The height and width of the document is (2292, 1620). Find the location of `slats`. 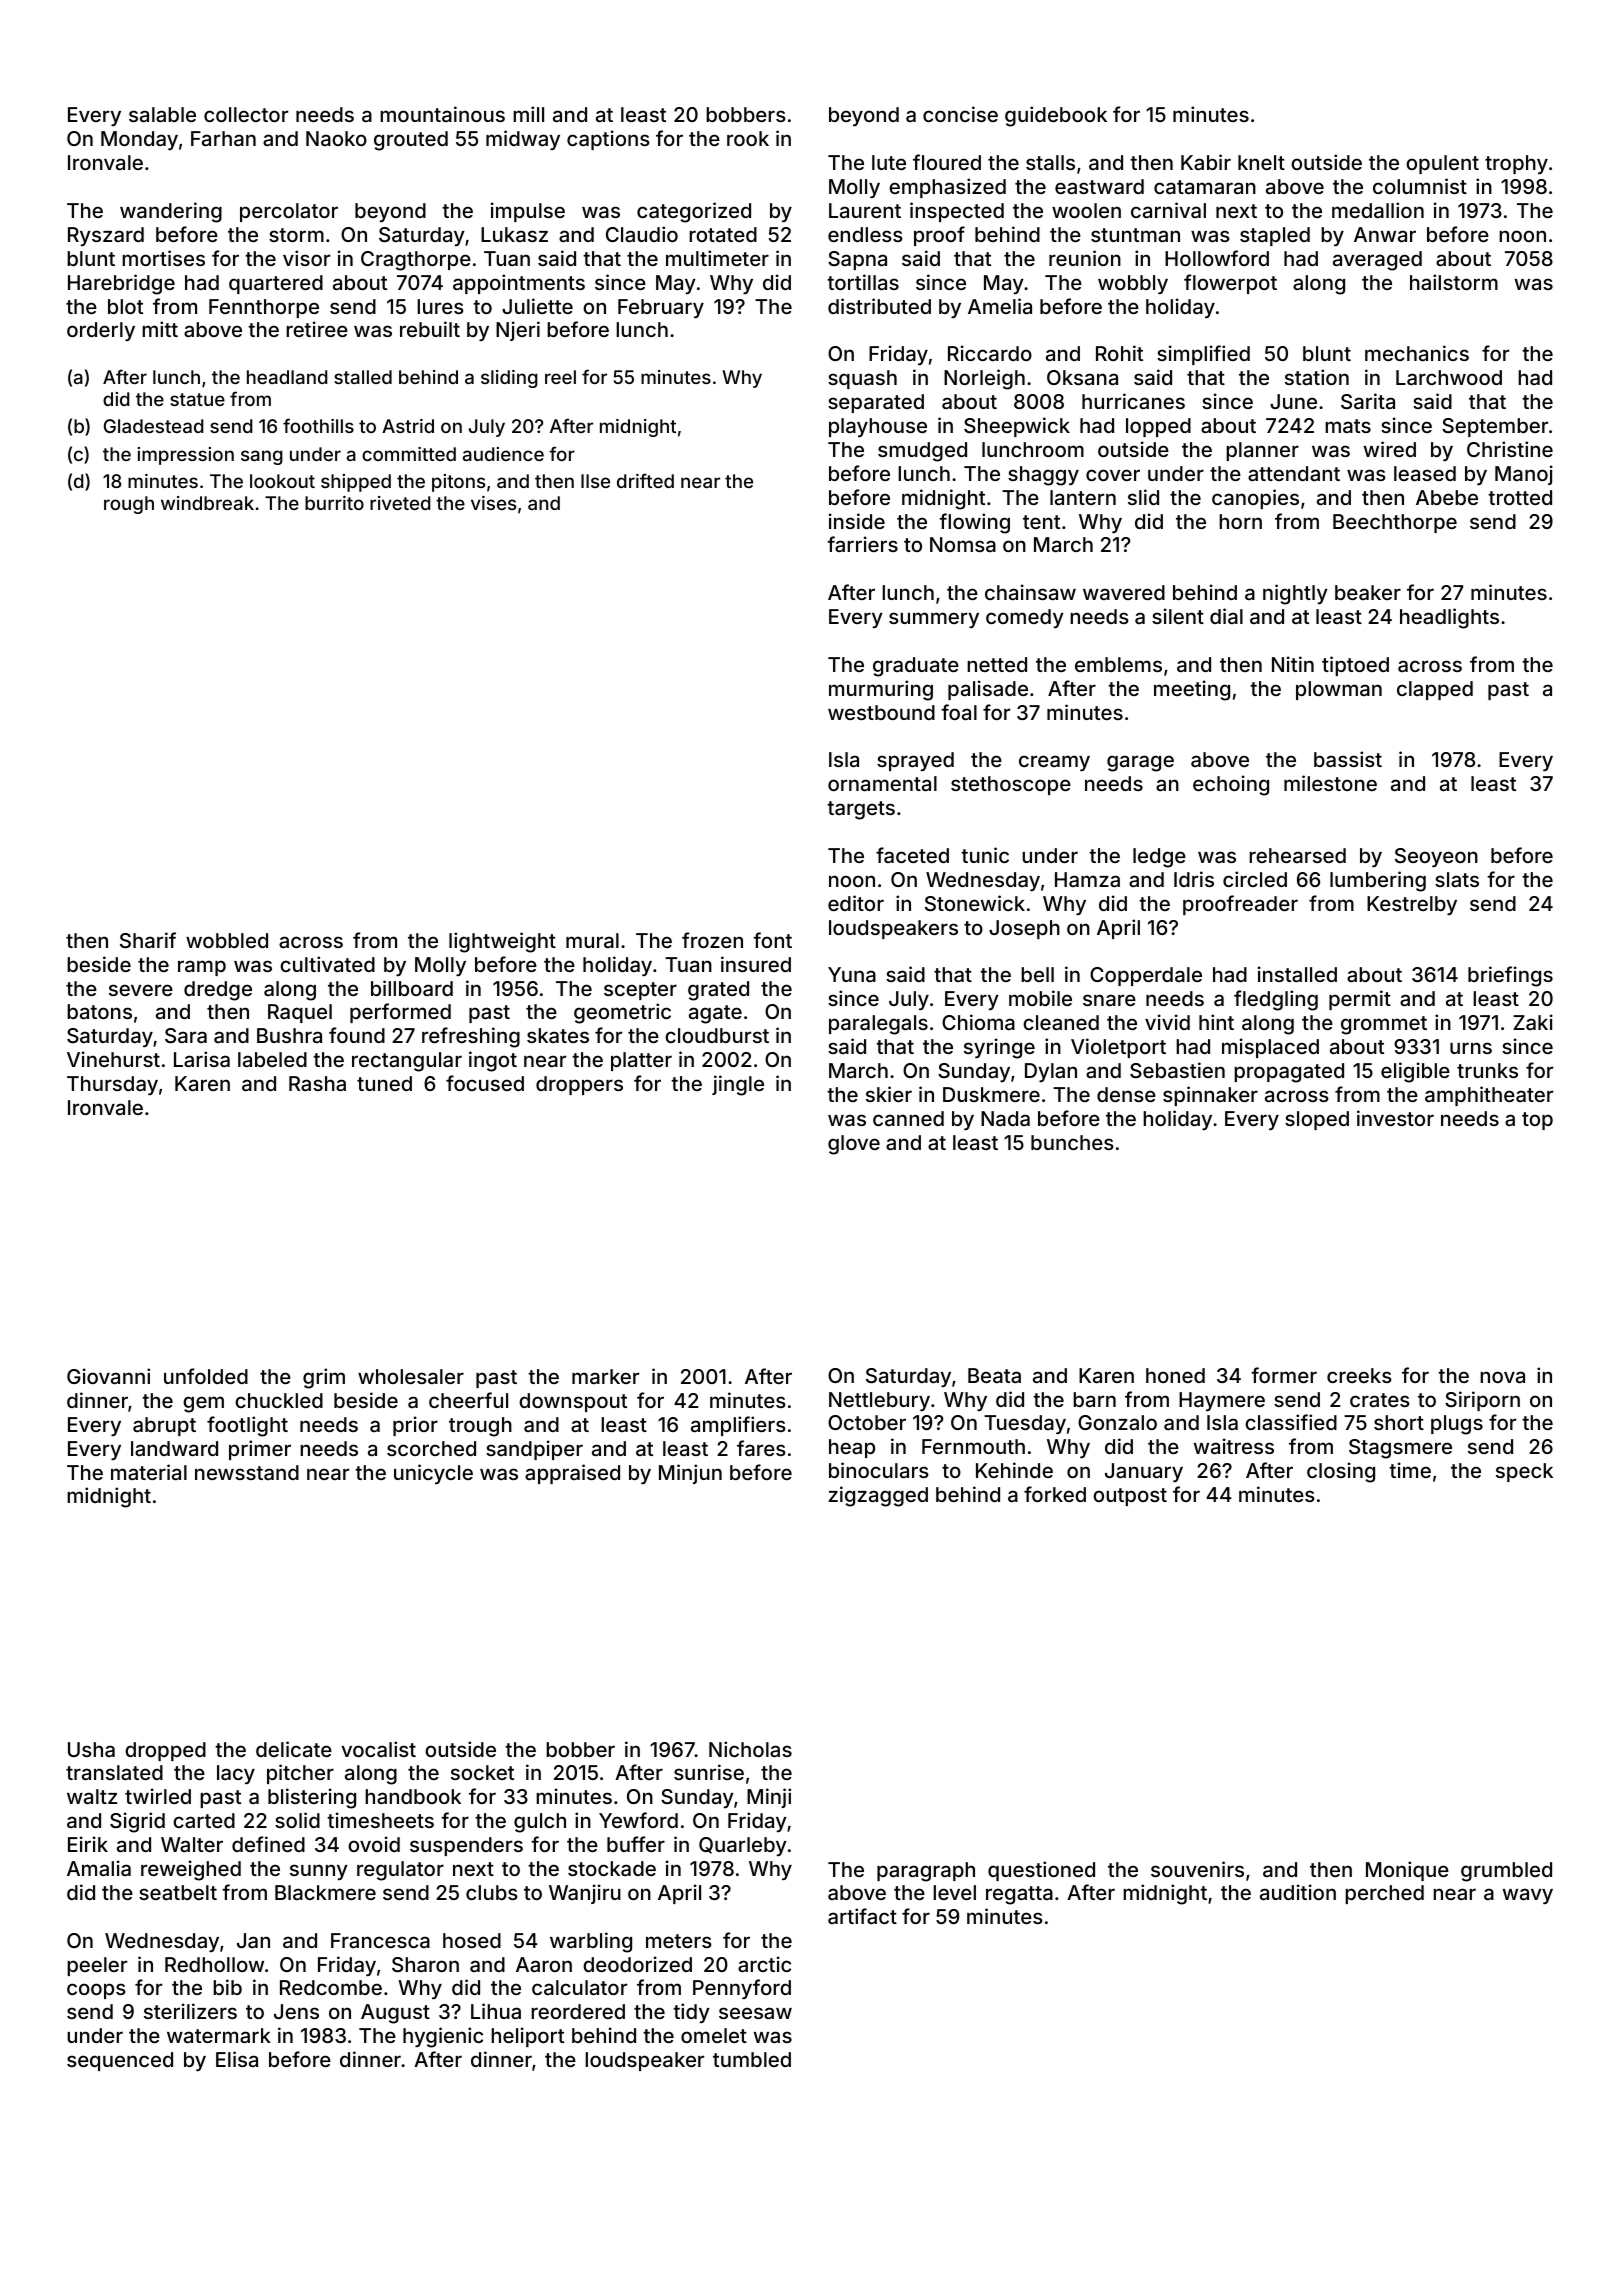

slats is located at coordinates (1457, 879).
